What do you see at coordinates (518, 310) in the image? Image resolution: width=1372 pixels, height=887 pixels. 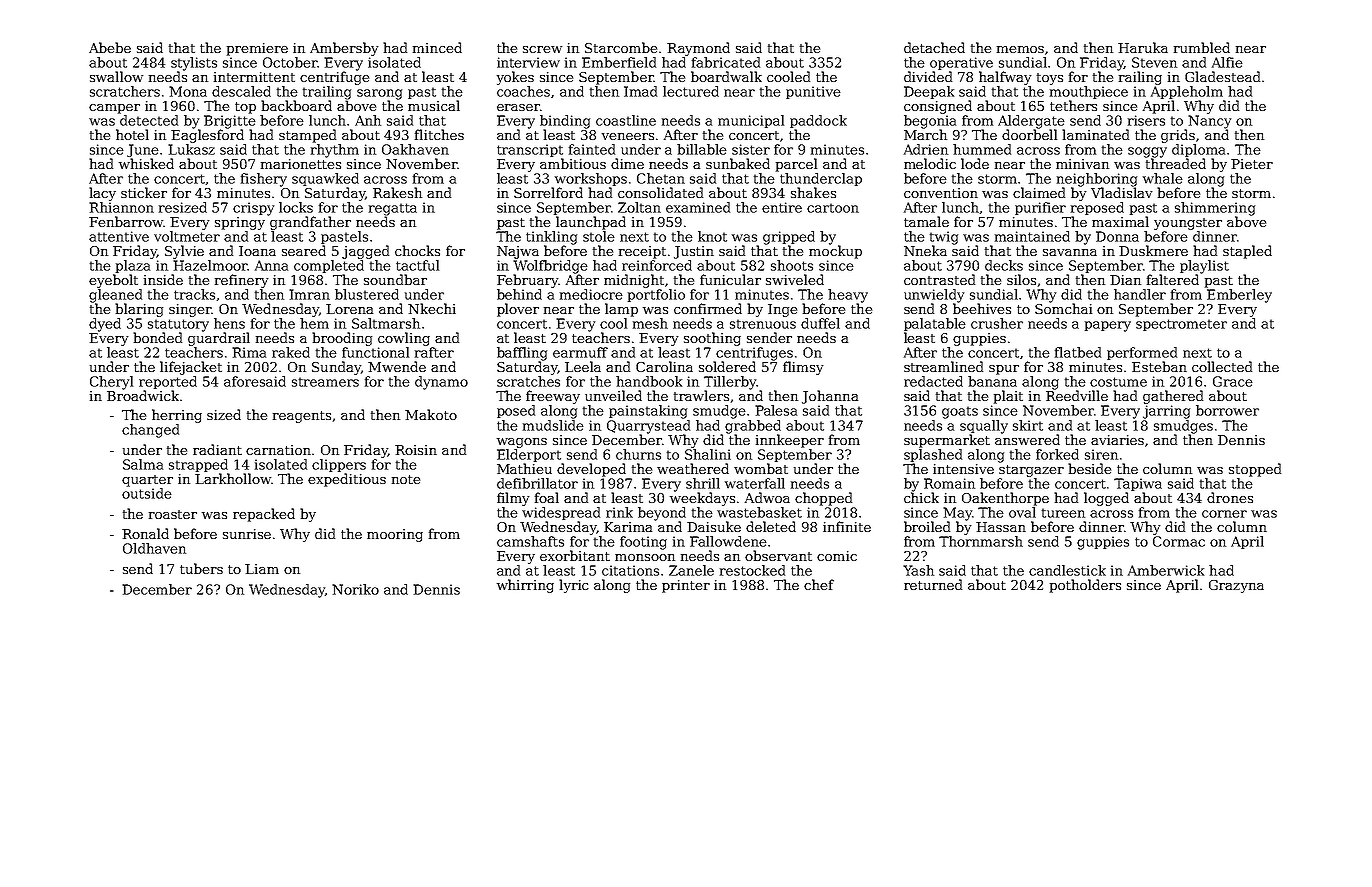 I see `plover` at bounding box center [518, 310].
